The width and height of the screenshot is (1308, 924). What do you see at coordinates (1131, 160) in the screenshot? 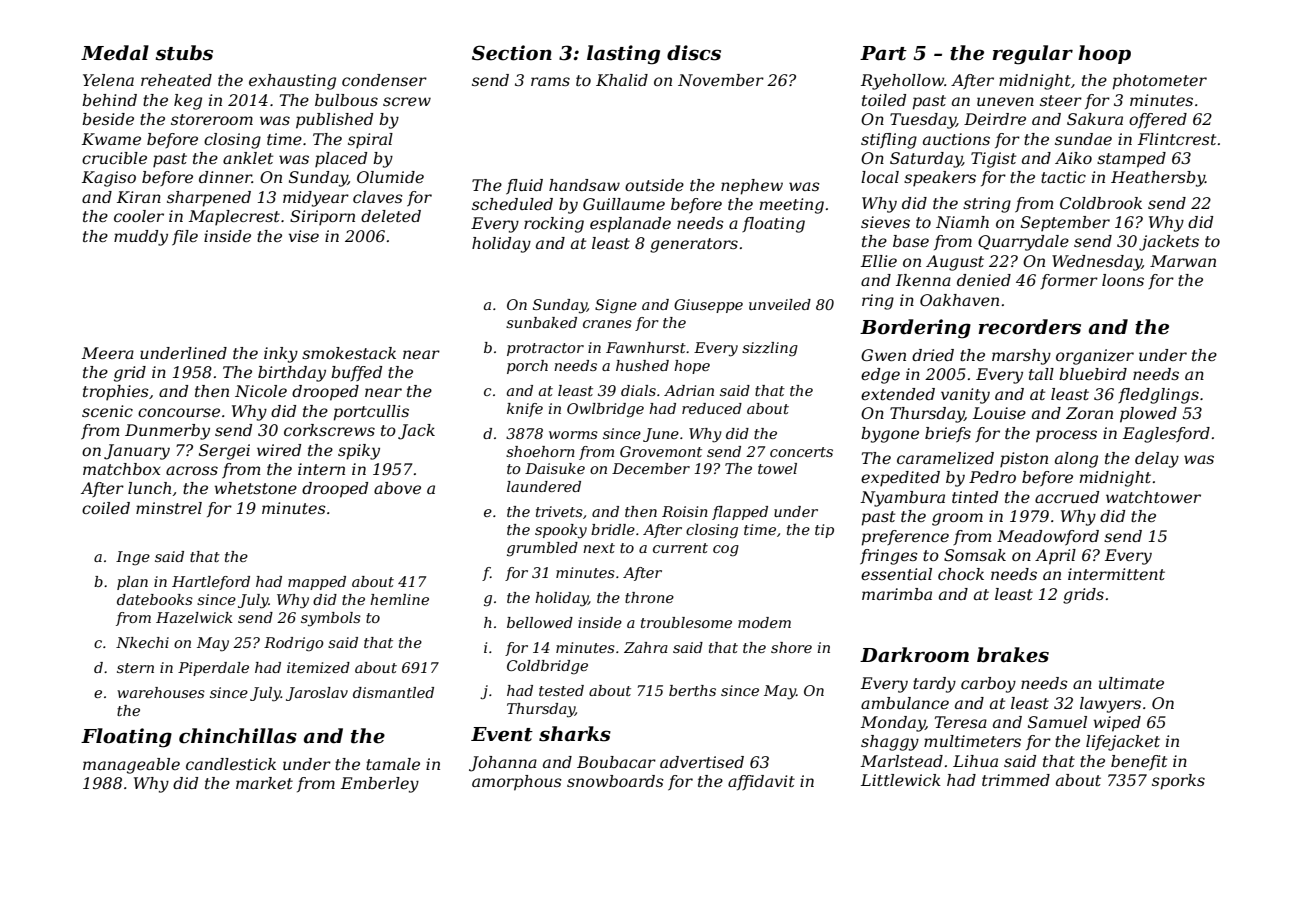
I see `stamped` at bounding box center [1131, 160].
